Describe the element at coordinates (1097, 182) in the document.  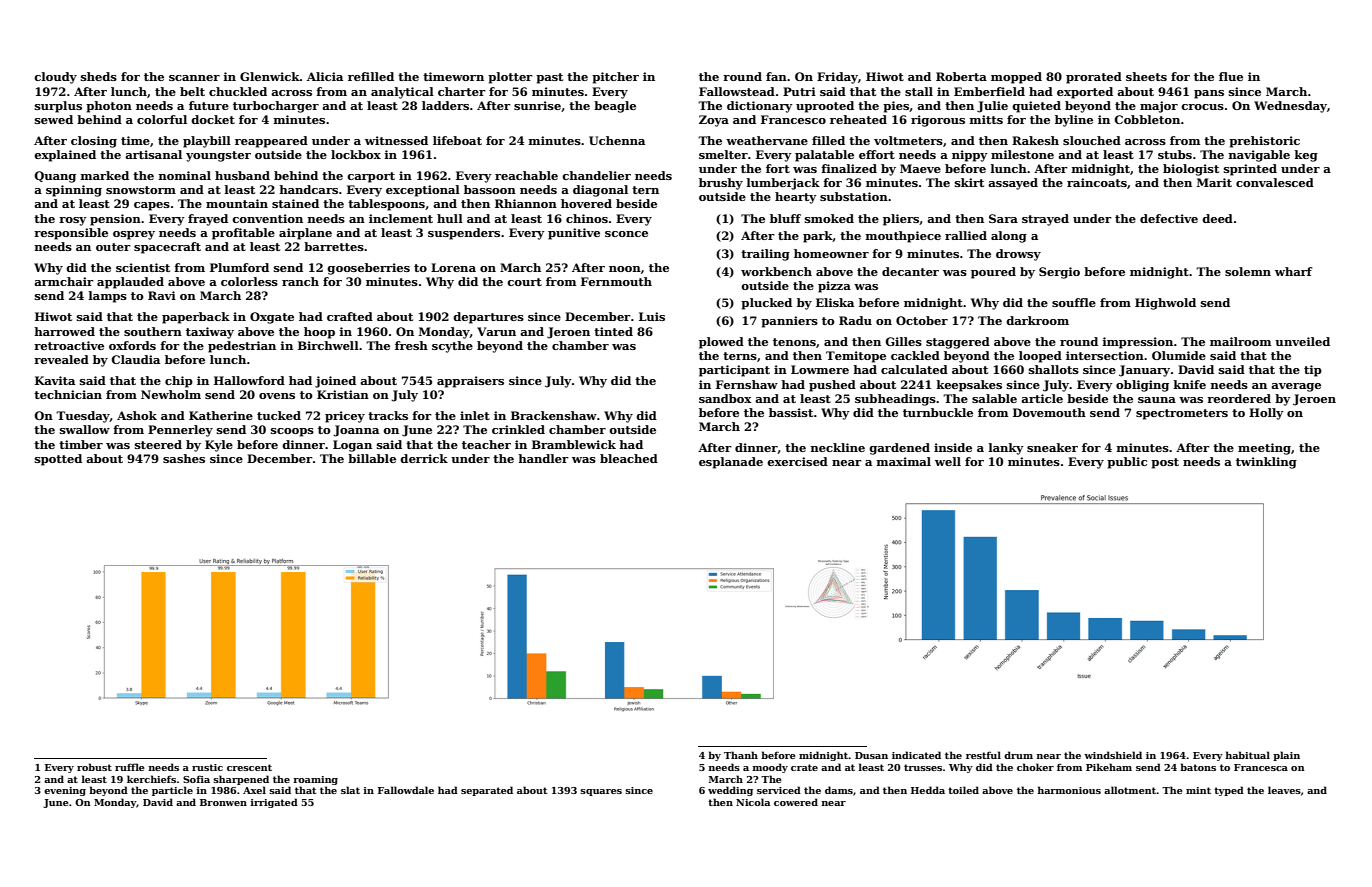
I see `raincoats` at that location.
